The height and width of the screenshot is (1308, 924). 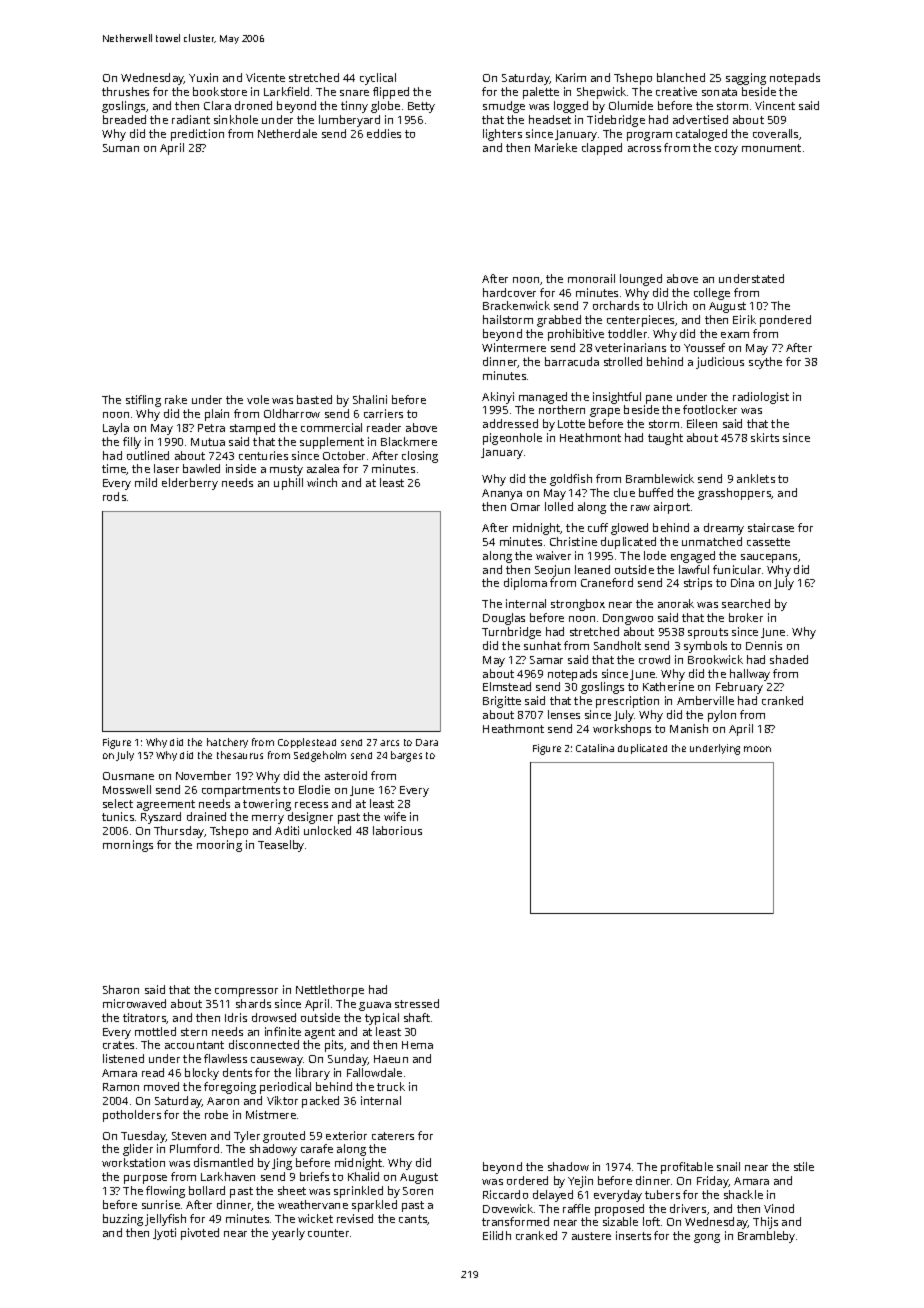 What do you see at coordinates (771, 527) in the screenshot?
I see `staircase` at bounding box center [771, 527].
